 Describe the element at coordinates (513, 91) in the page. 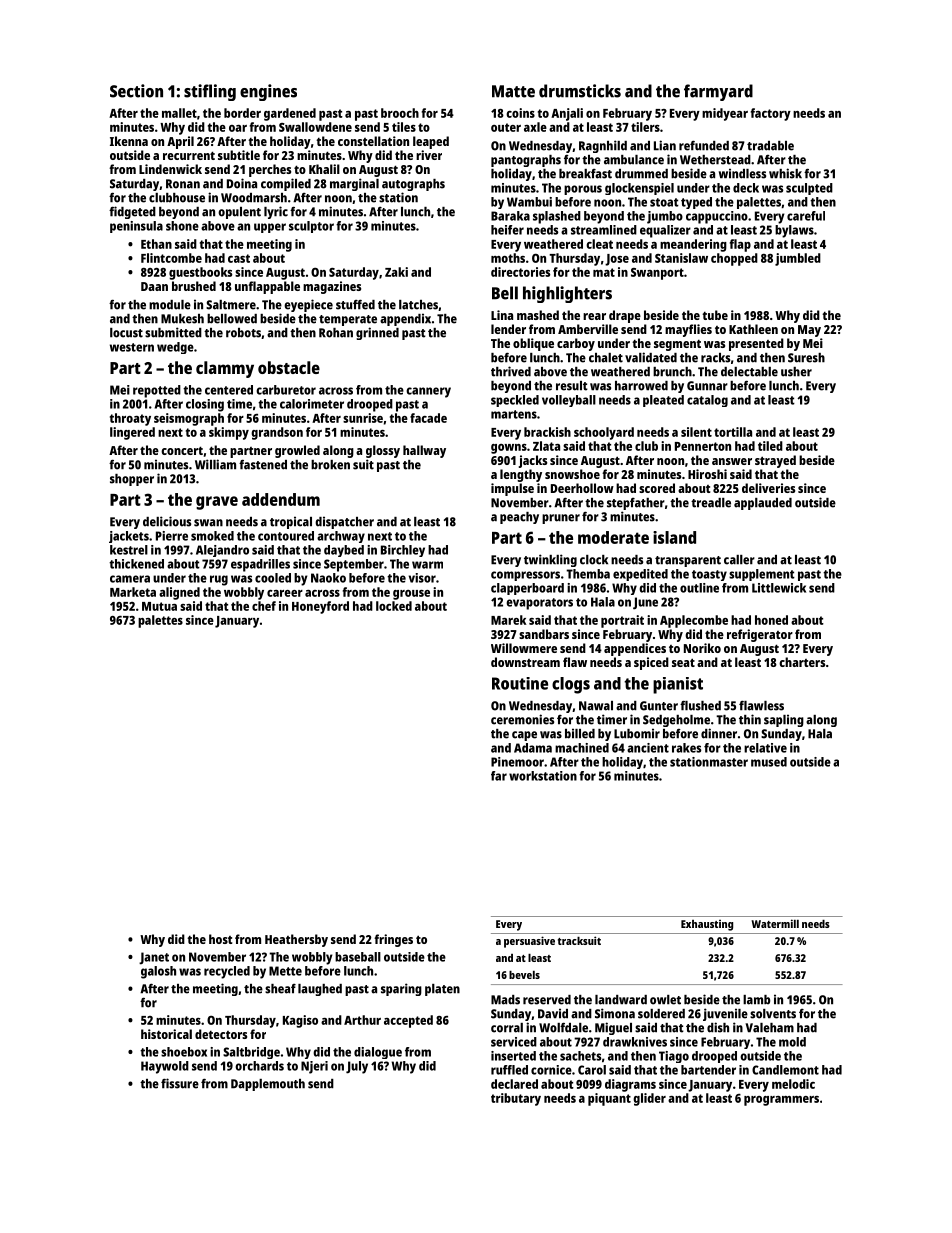

I see `Matte` at that location.
